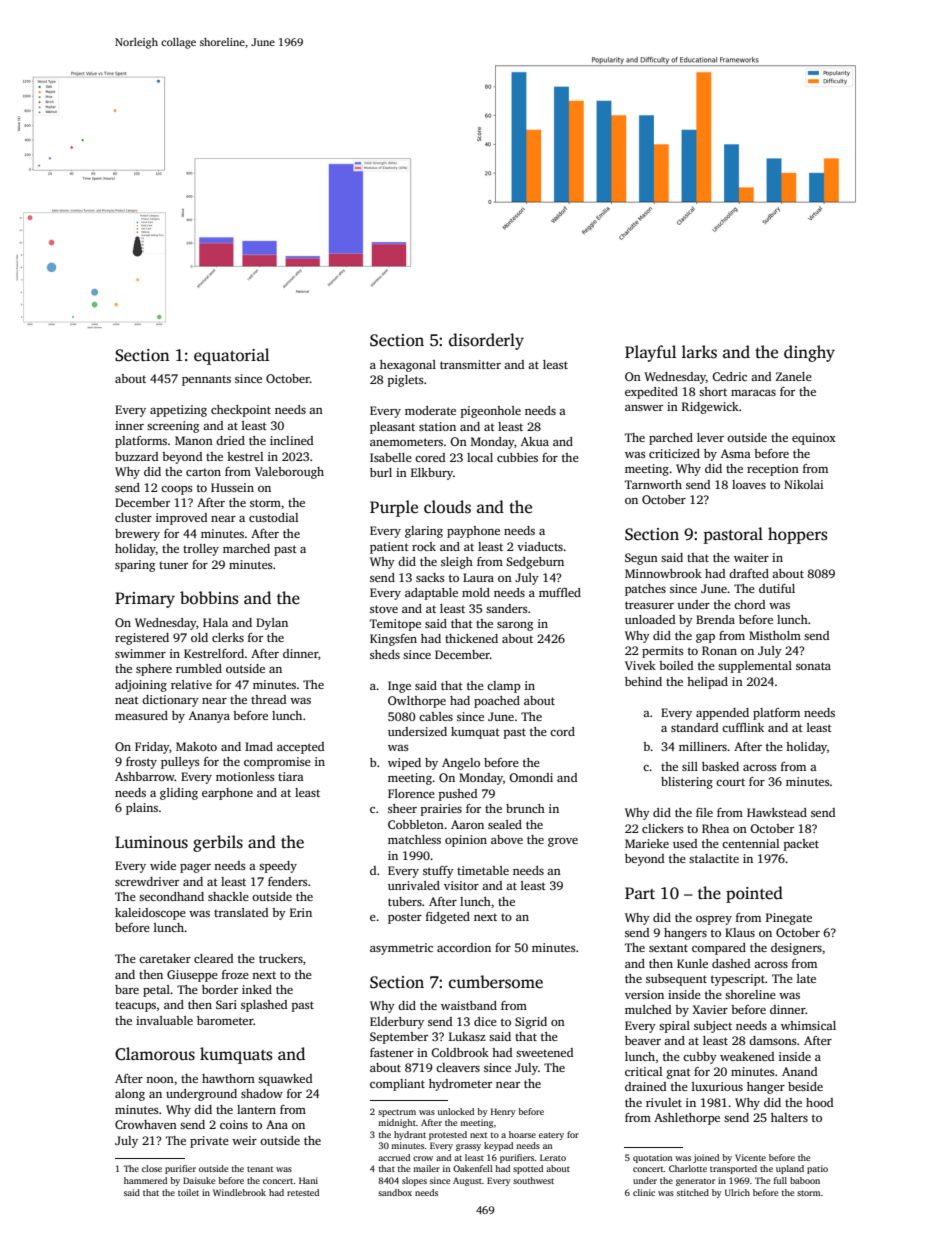  What do you see at coordinates (191, 684) in the page?
I see `relative` at bounding box center [191, 684].
